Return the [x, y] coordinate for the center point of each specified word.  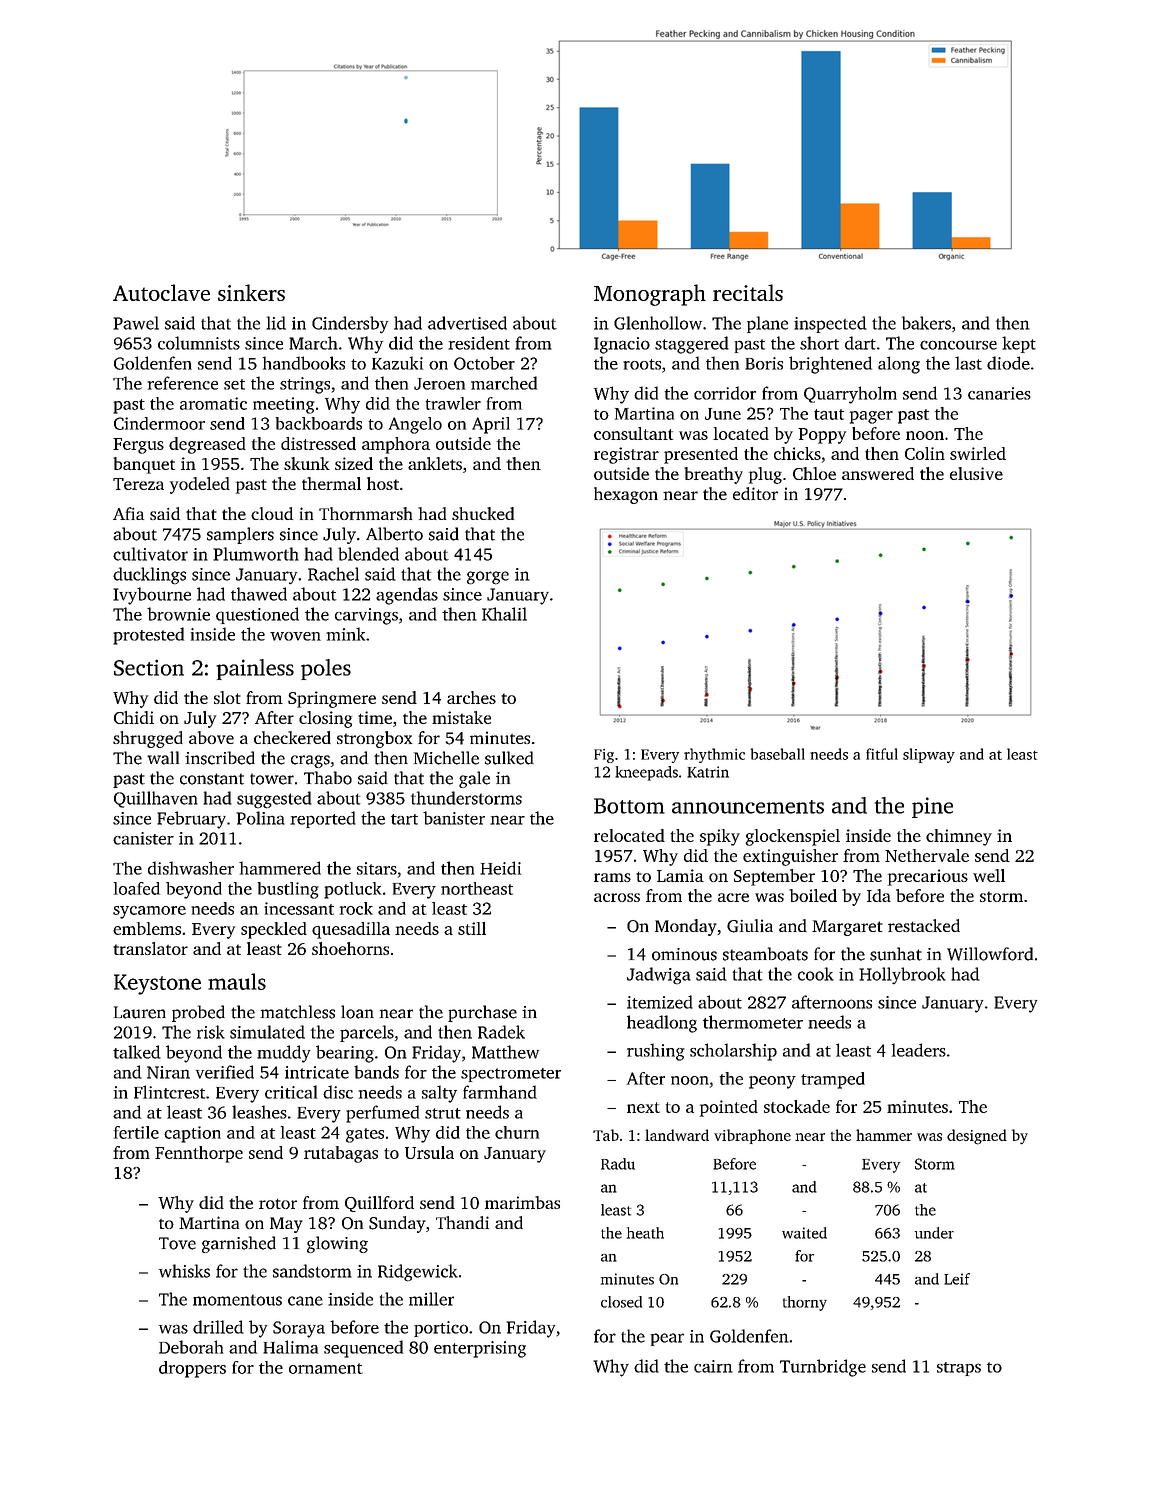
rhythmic [714, 755]
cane [305, 1301]
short [819, 343]
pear [667, 1339]
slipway [929, 755]
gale [474, 779]
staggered [692, 345]
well [989, 875]
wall [163, 758]
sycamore [149, 912]
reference [182, 383]
